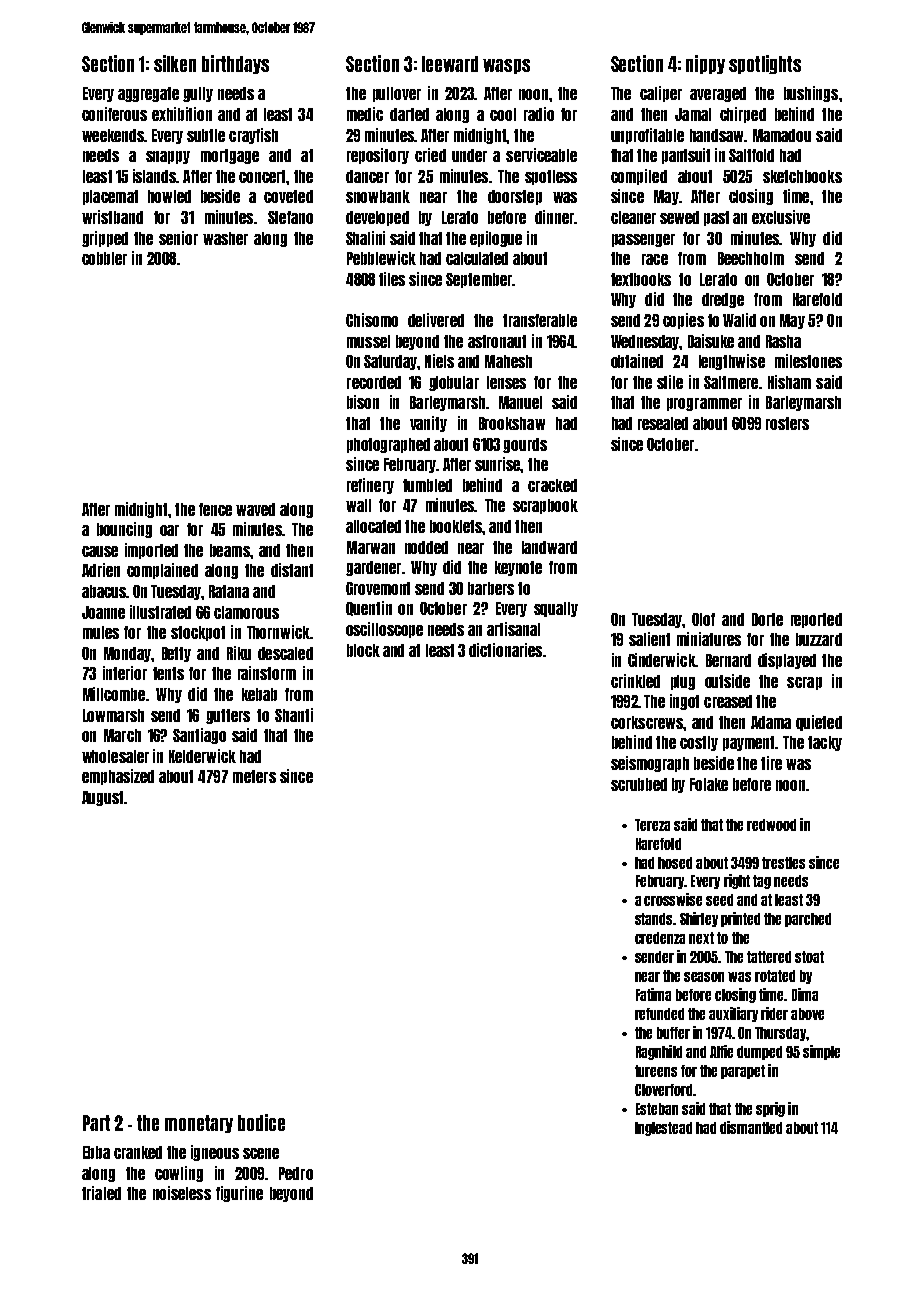 Image resolution: width=924 pixels, height=1308 pixels. What do you see at coordinates (653, 919) in the screenshot?
I see `stands` at bounding box center [653, 919].
